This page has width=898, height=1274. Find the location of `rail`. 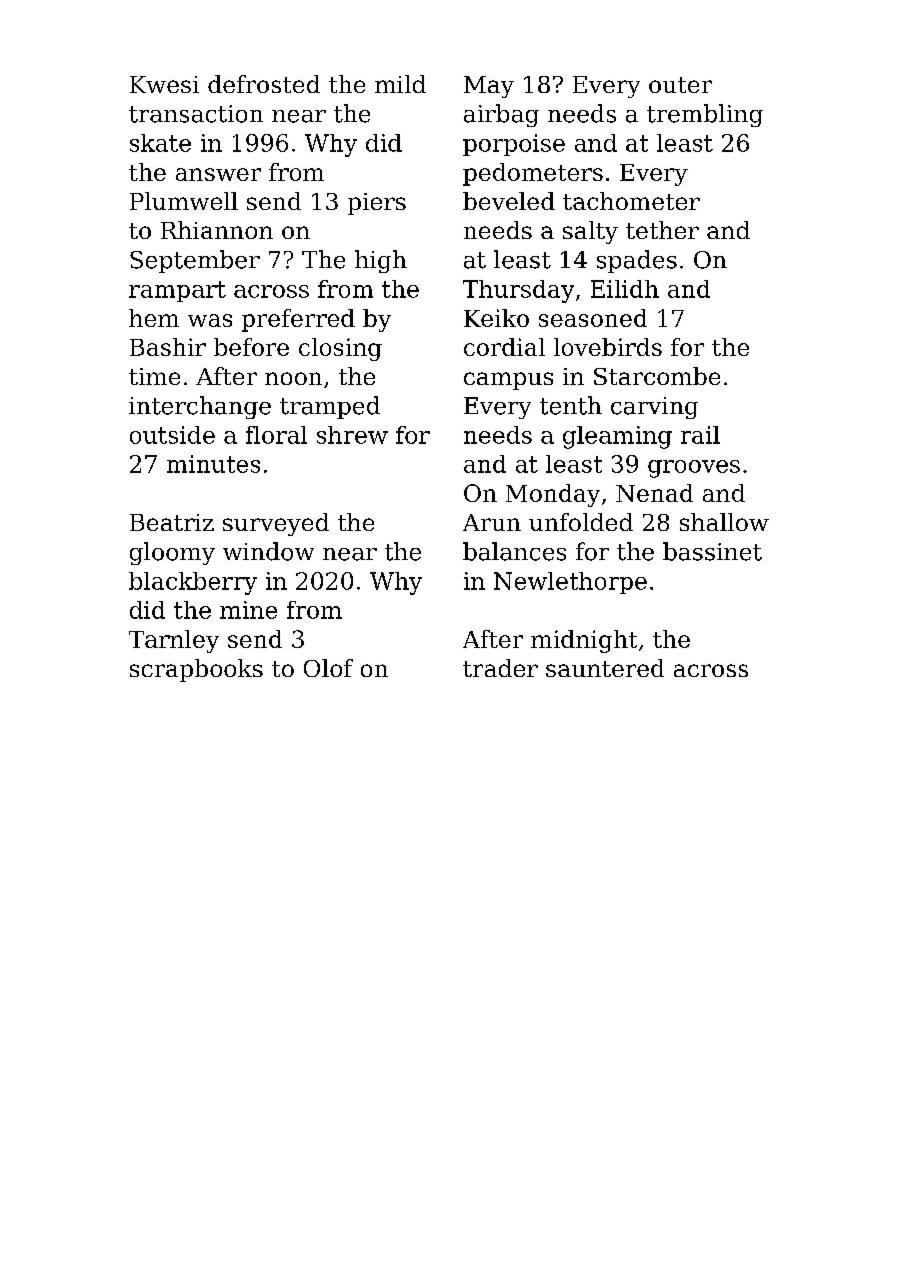

rail is located at coordinates (700, 435).
